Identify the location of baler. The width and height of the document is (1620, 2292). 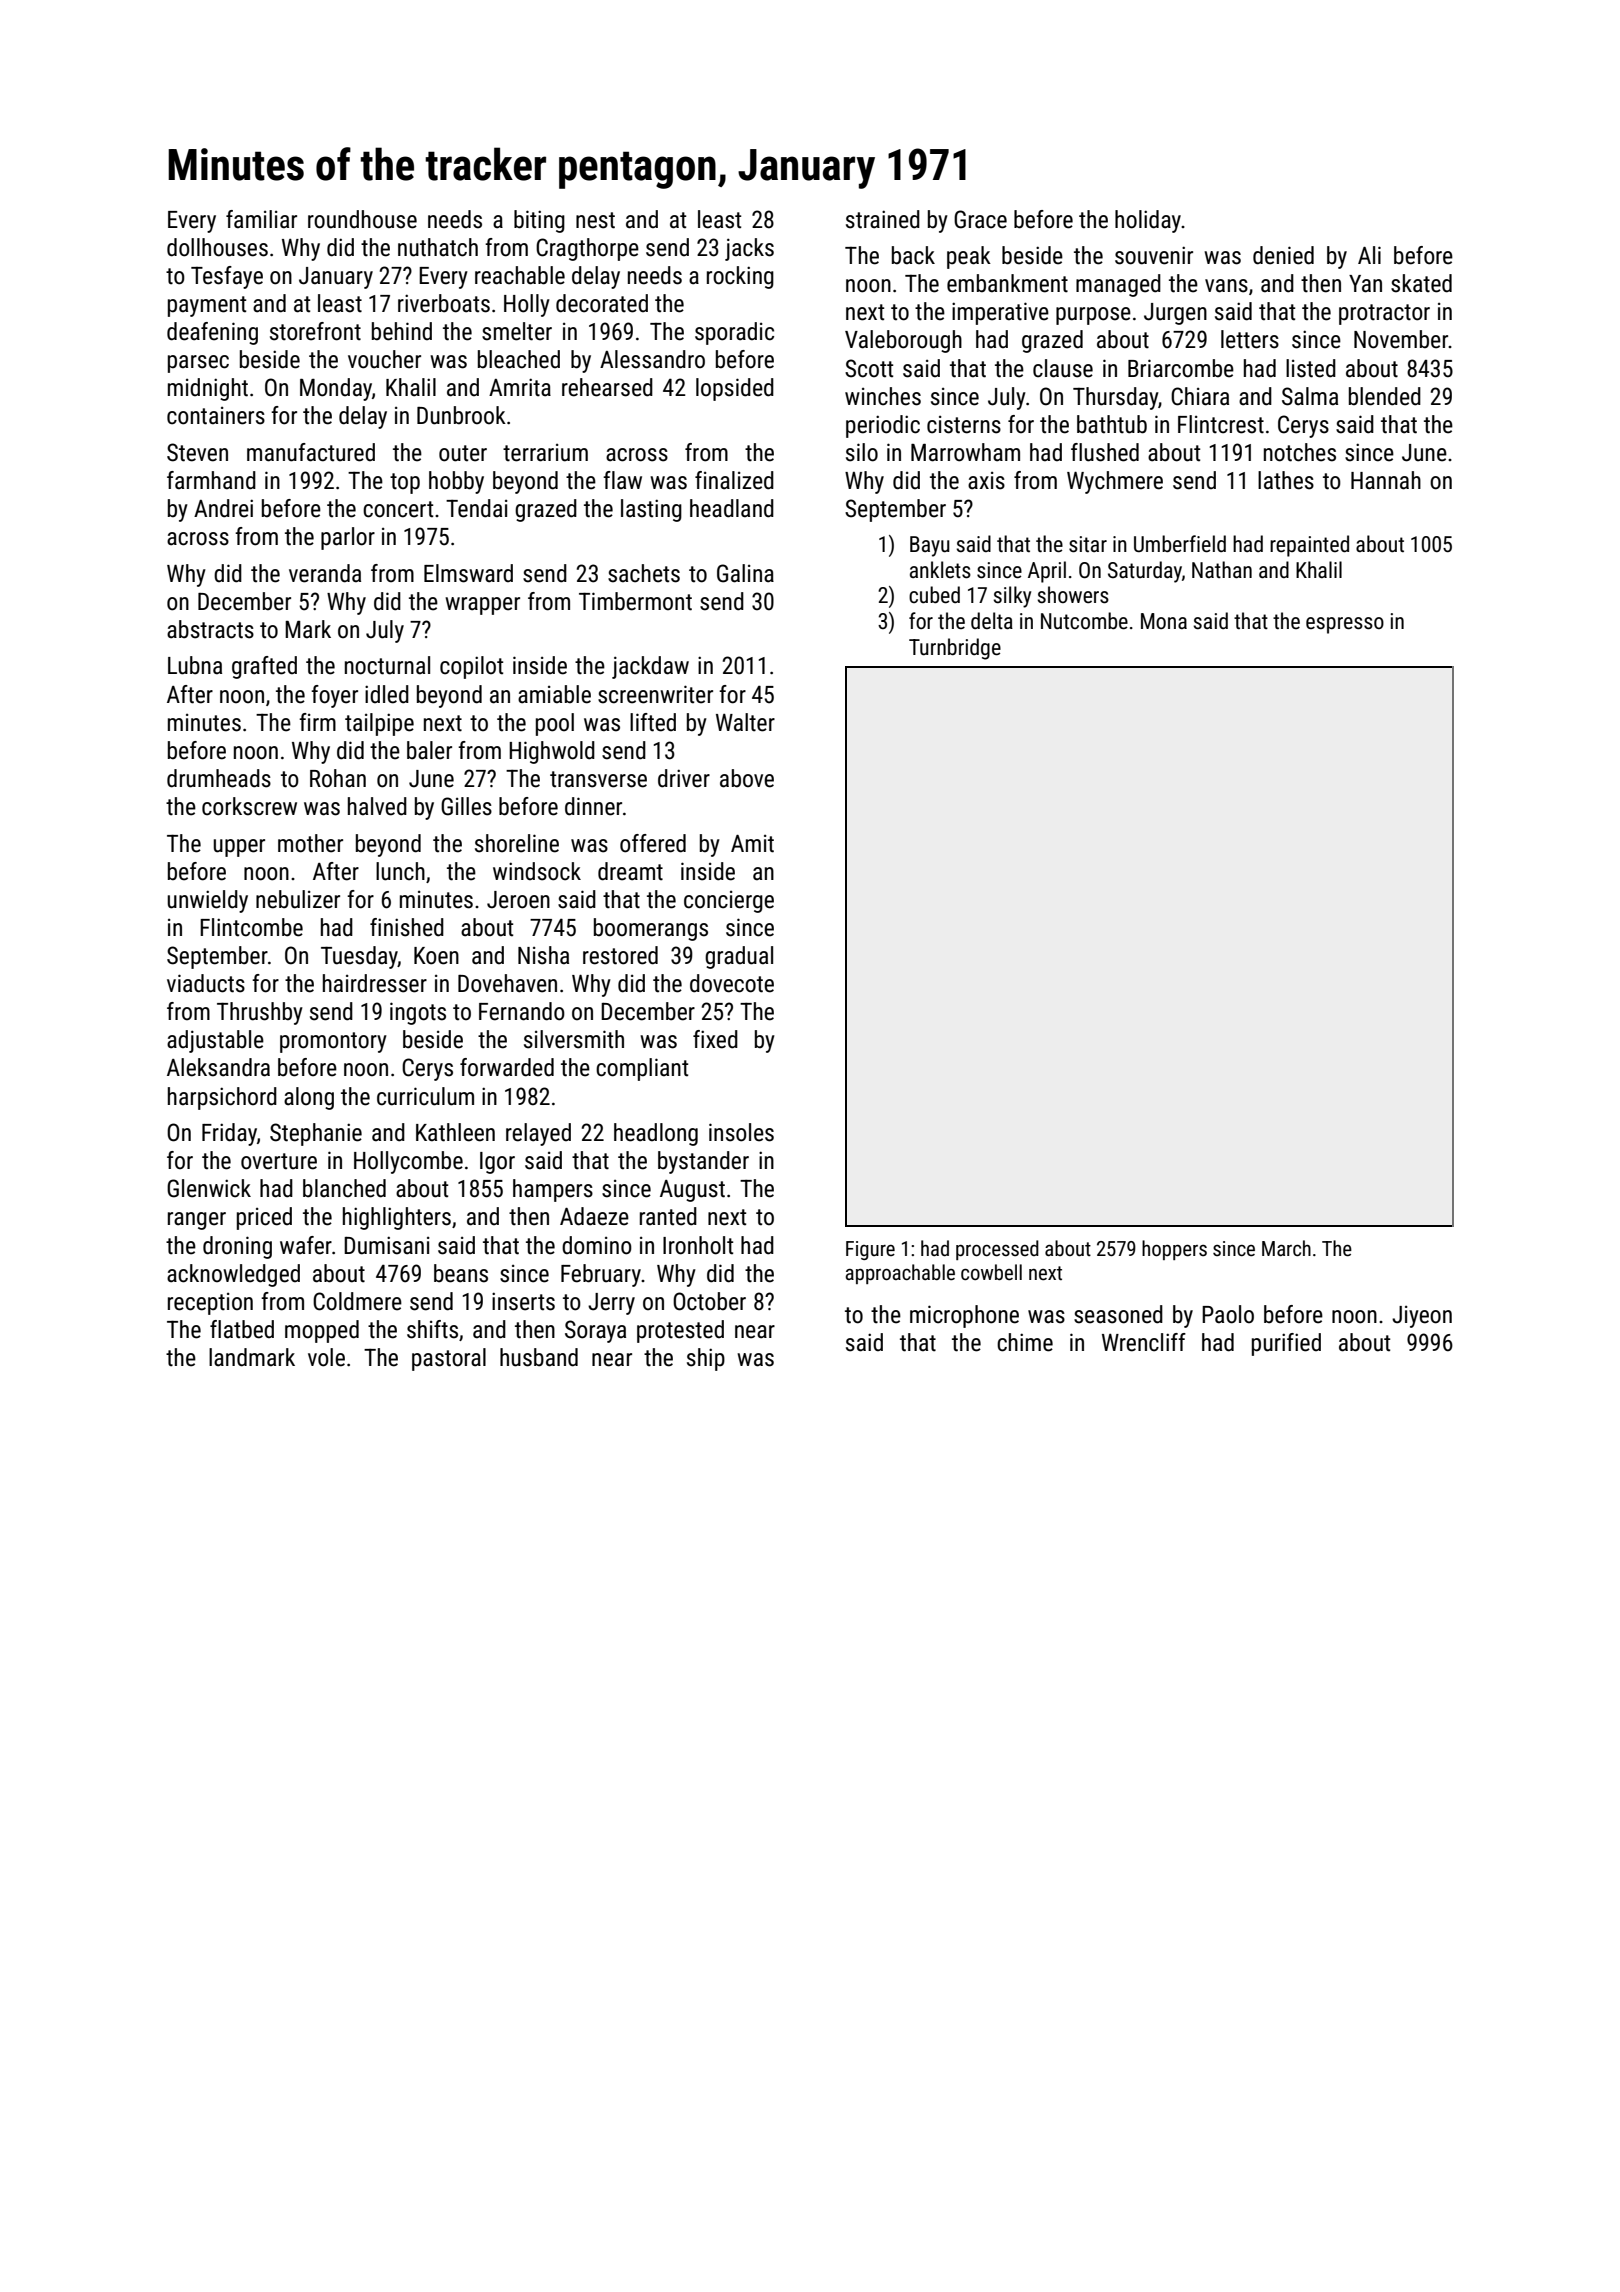
(429, 750).
